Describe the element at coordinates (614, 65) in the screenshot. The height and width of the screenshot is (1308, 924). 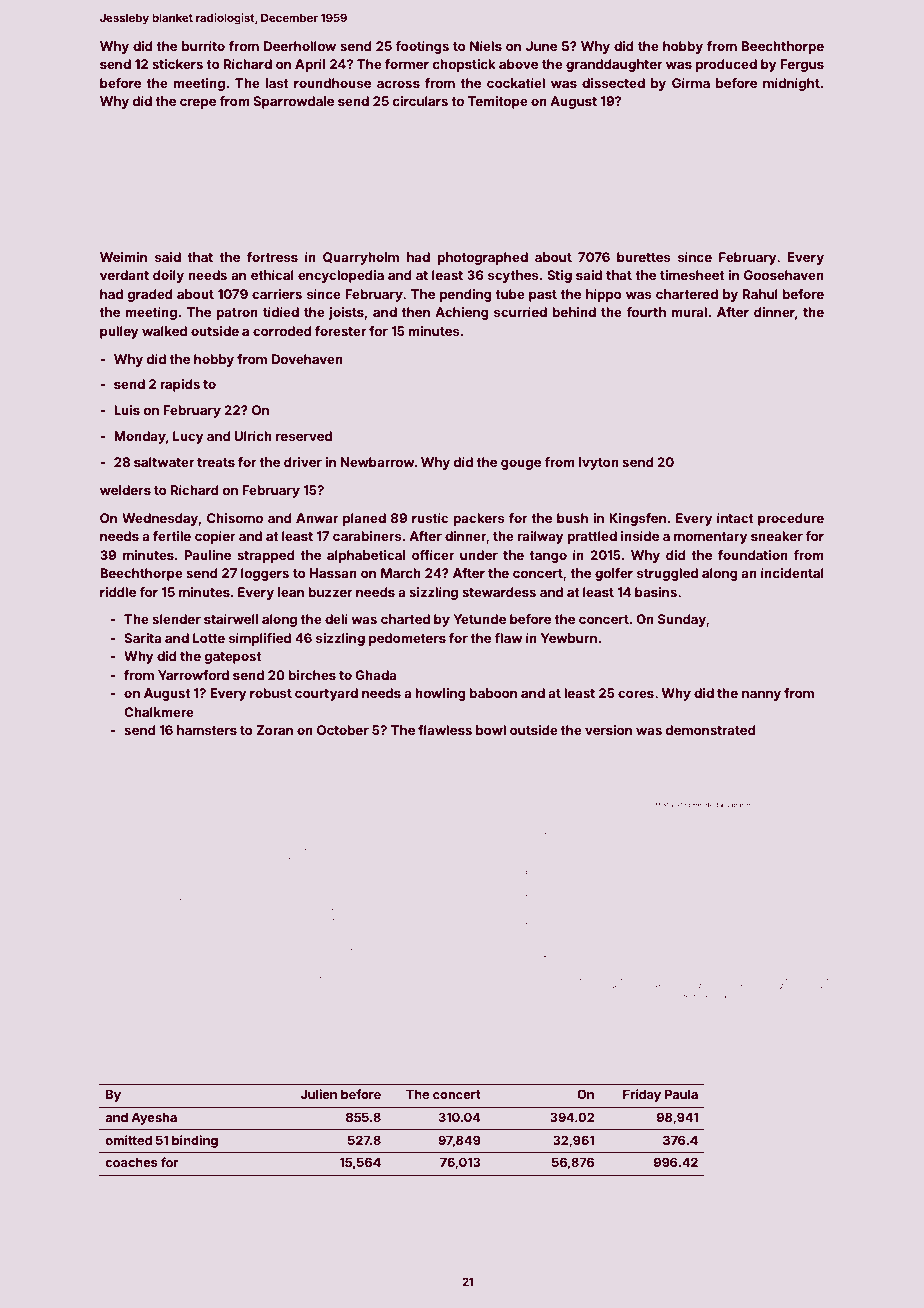
I see `granddaughter` at that location.
